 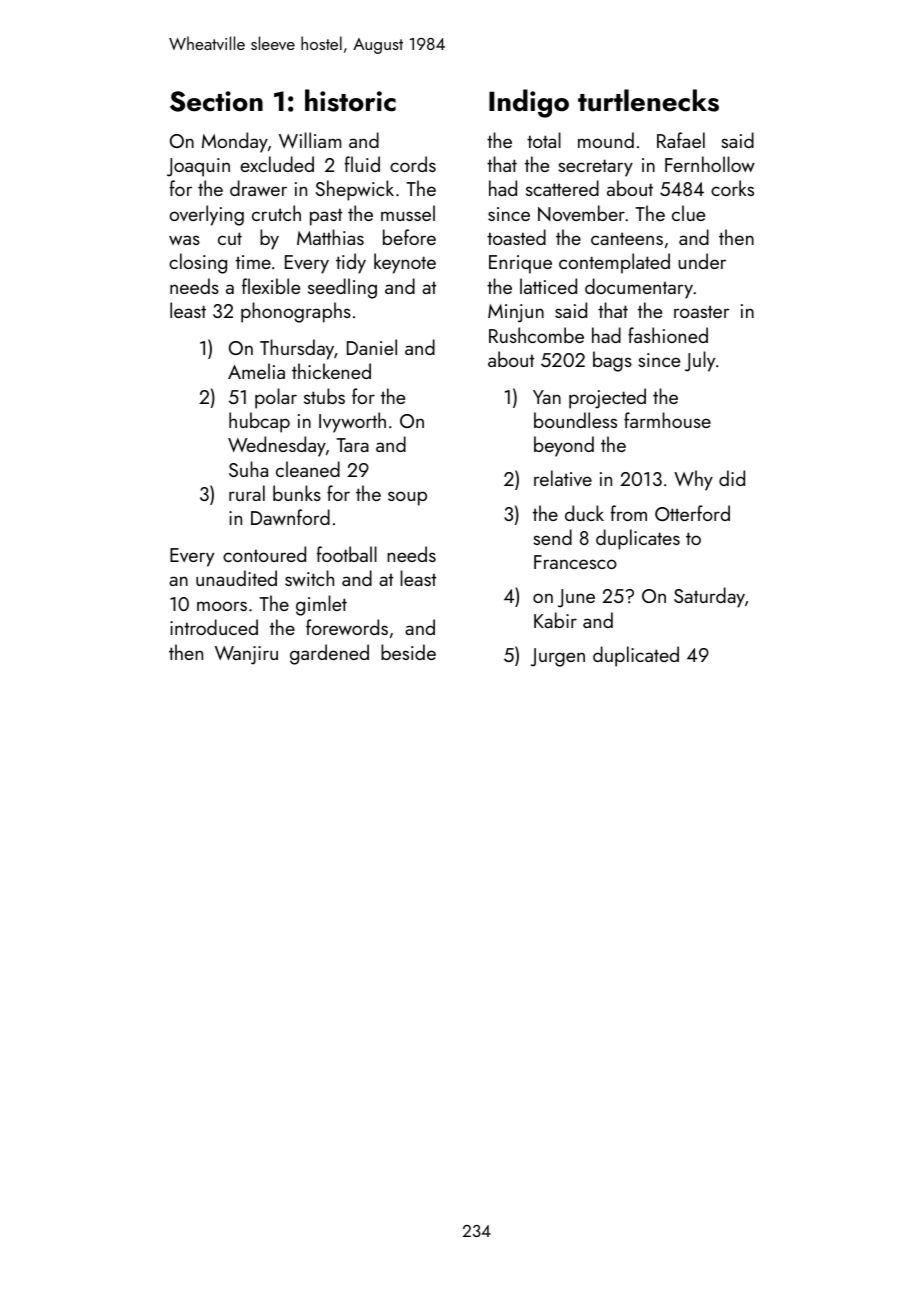 I want to click on turtlenecks, so click(x=648, y=100).
